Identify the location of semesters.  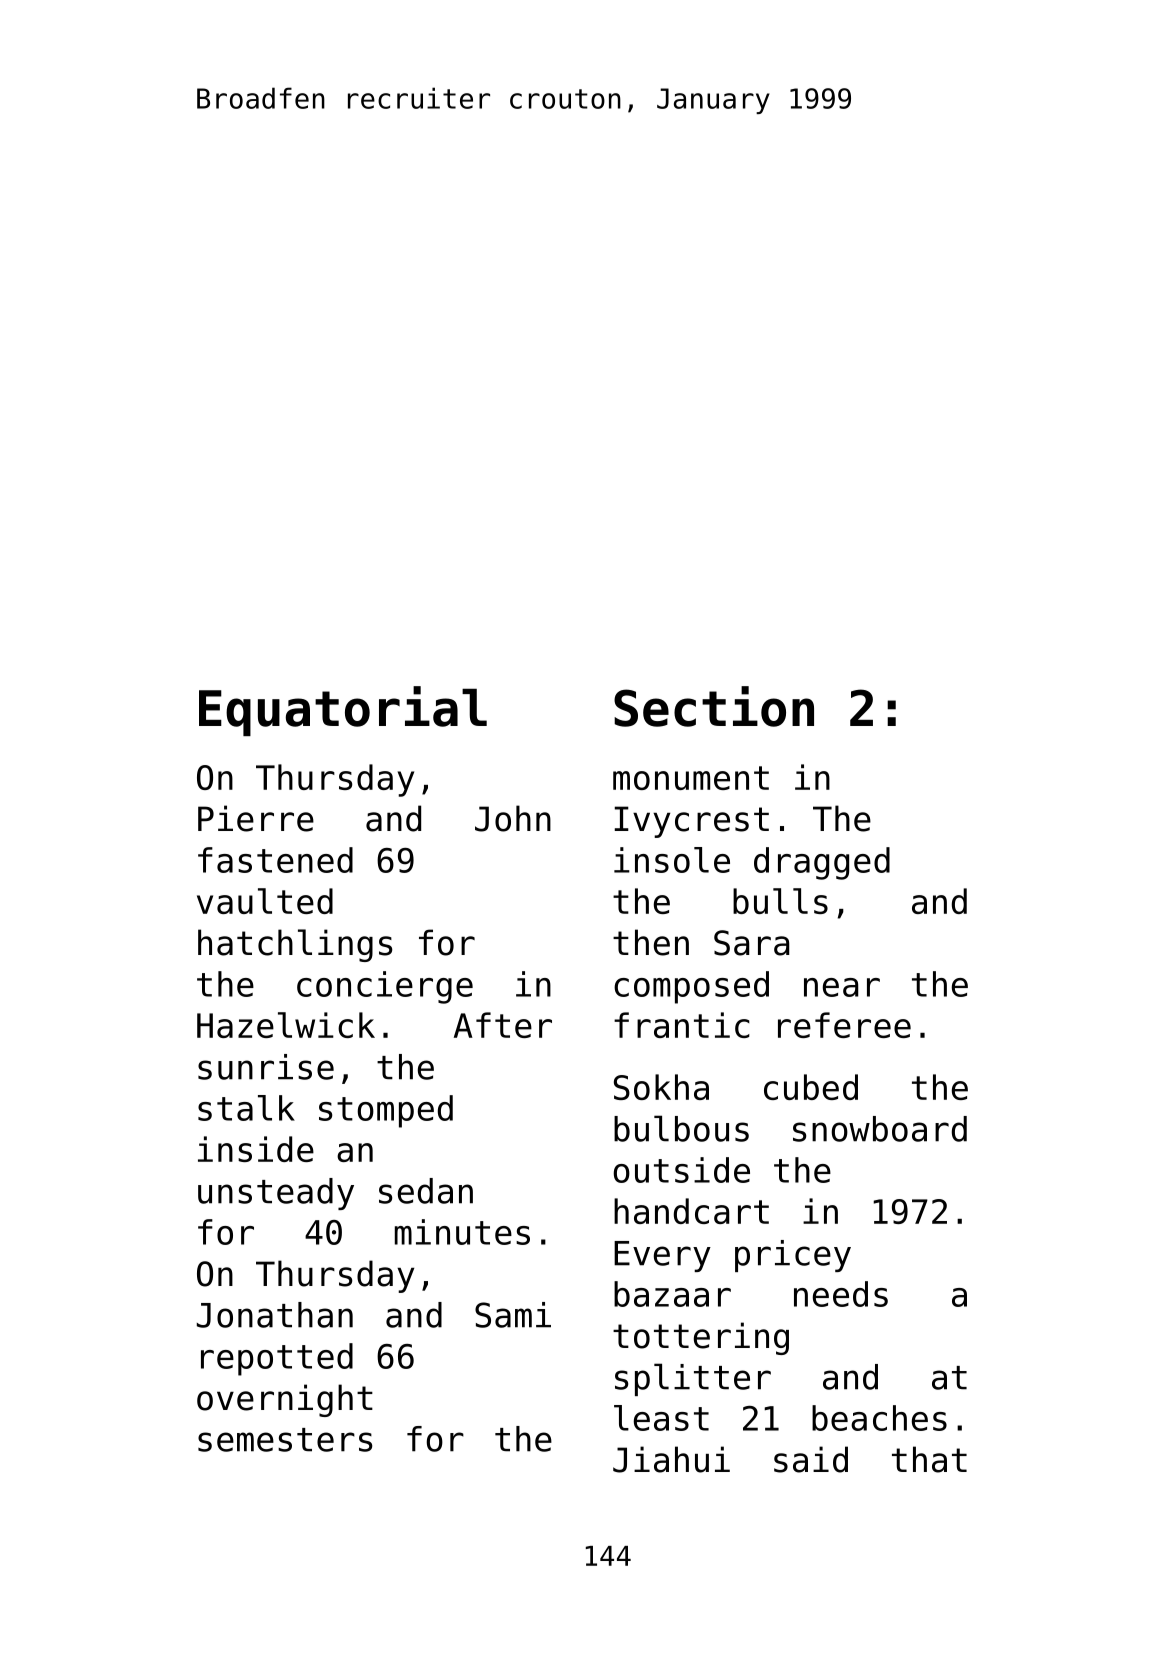
(285, 1440).
